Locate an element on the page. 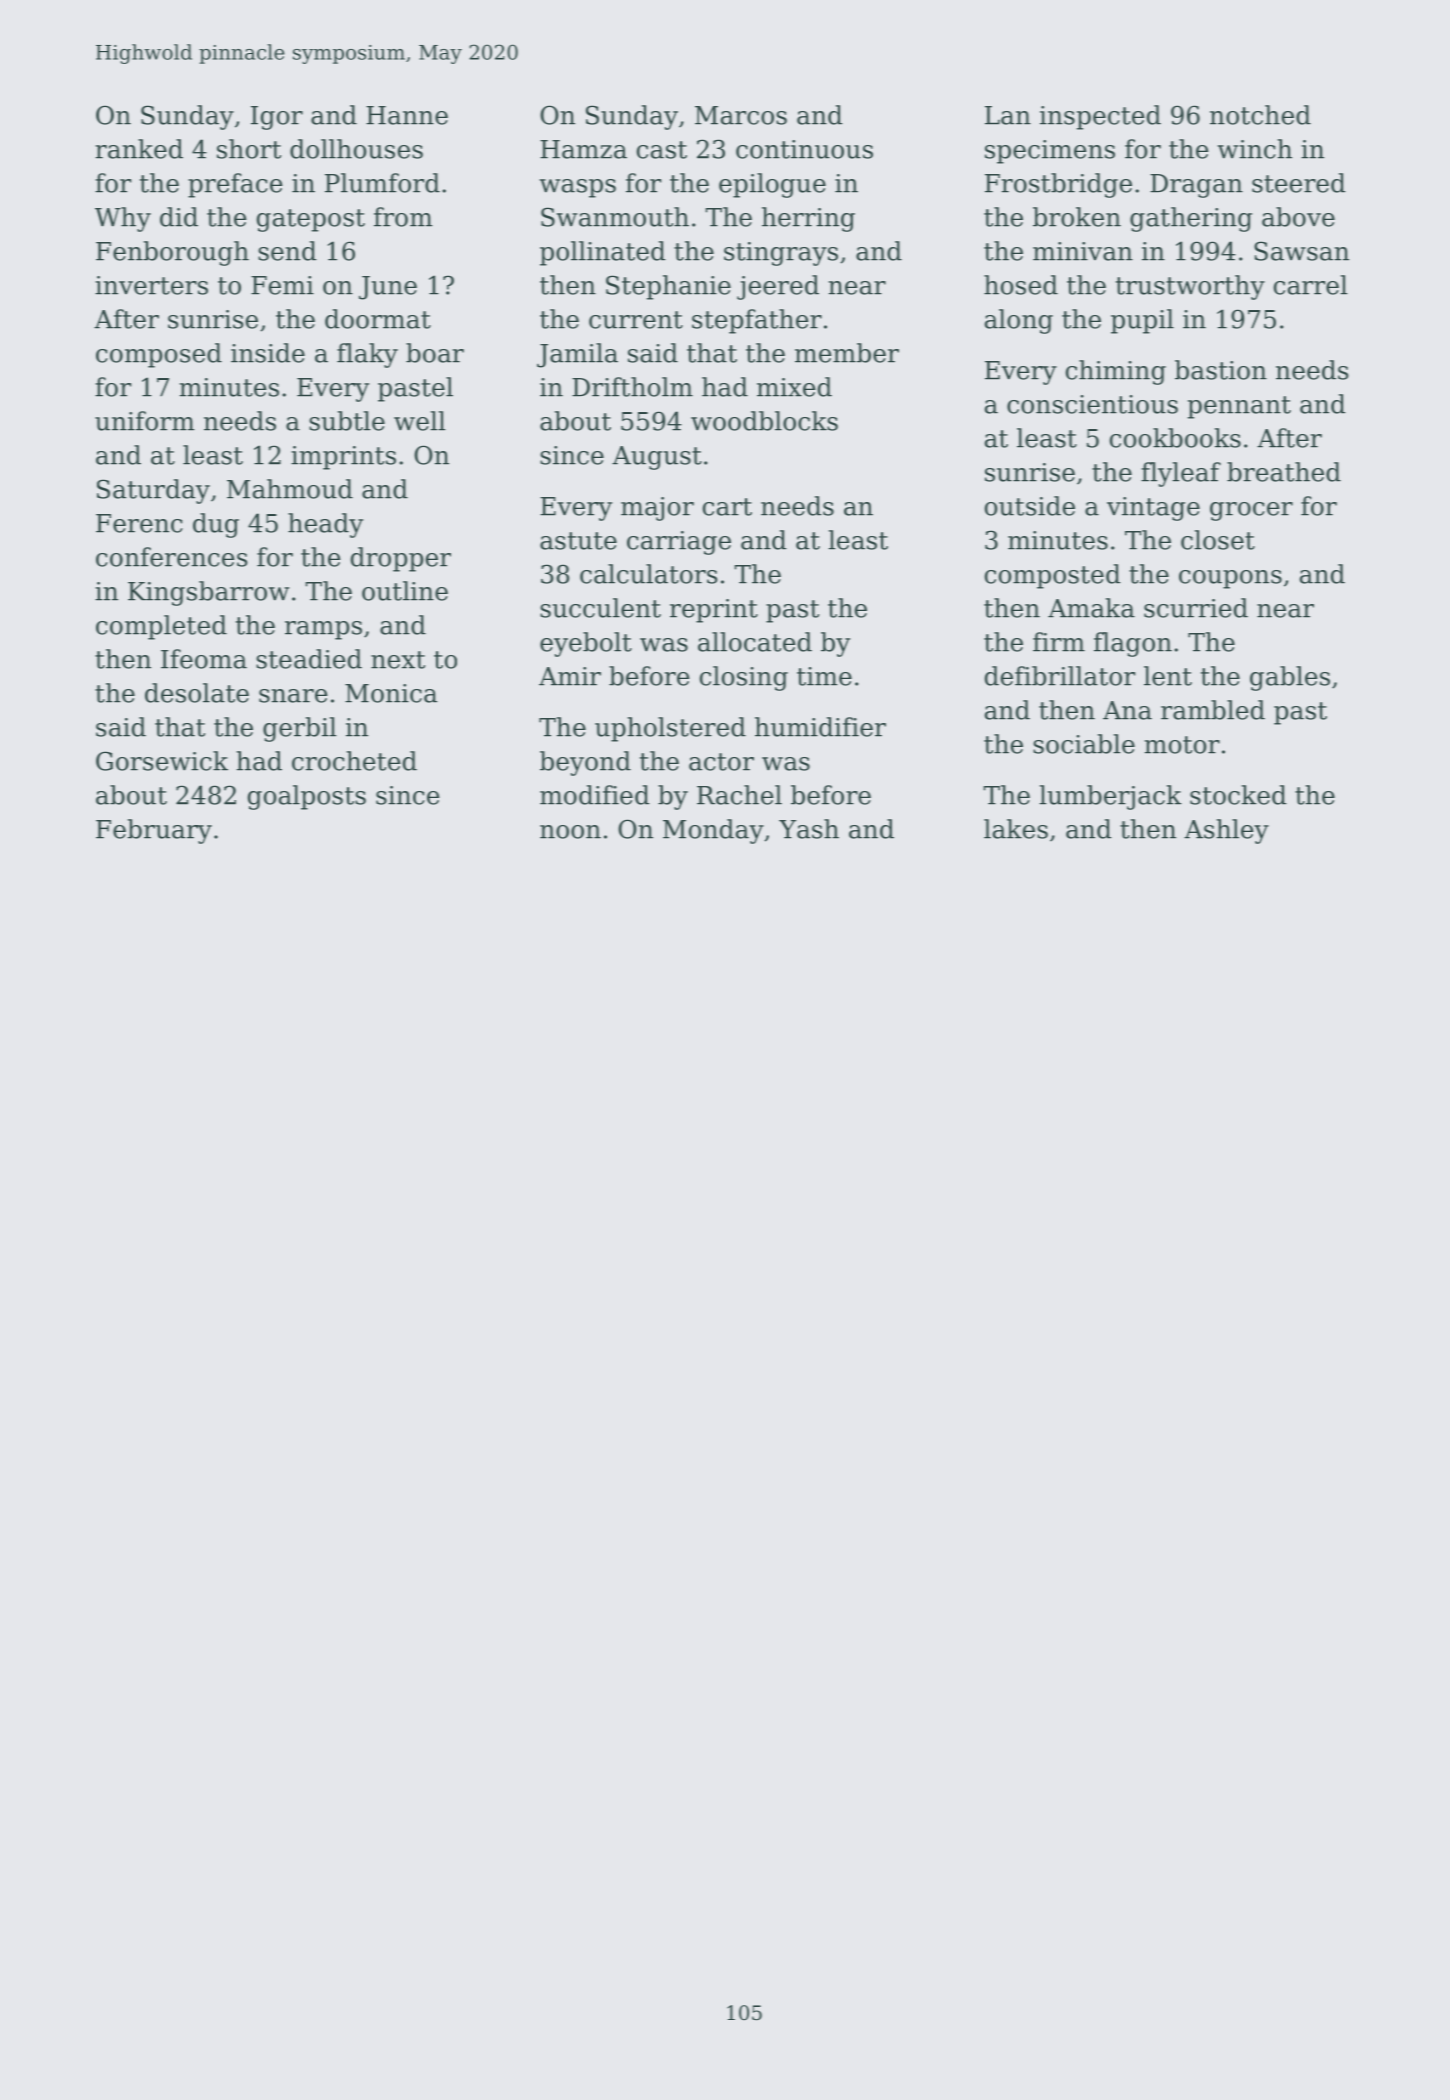 The height and width of the page is (2100, 1450). Ashley is located at coordinates (1226, 831).
